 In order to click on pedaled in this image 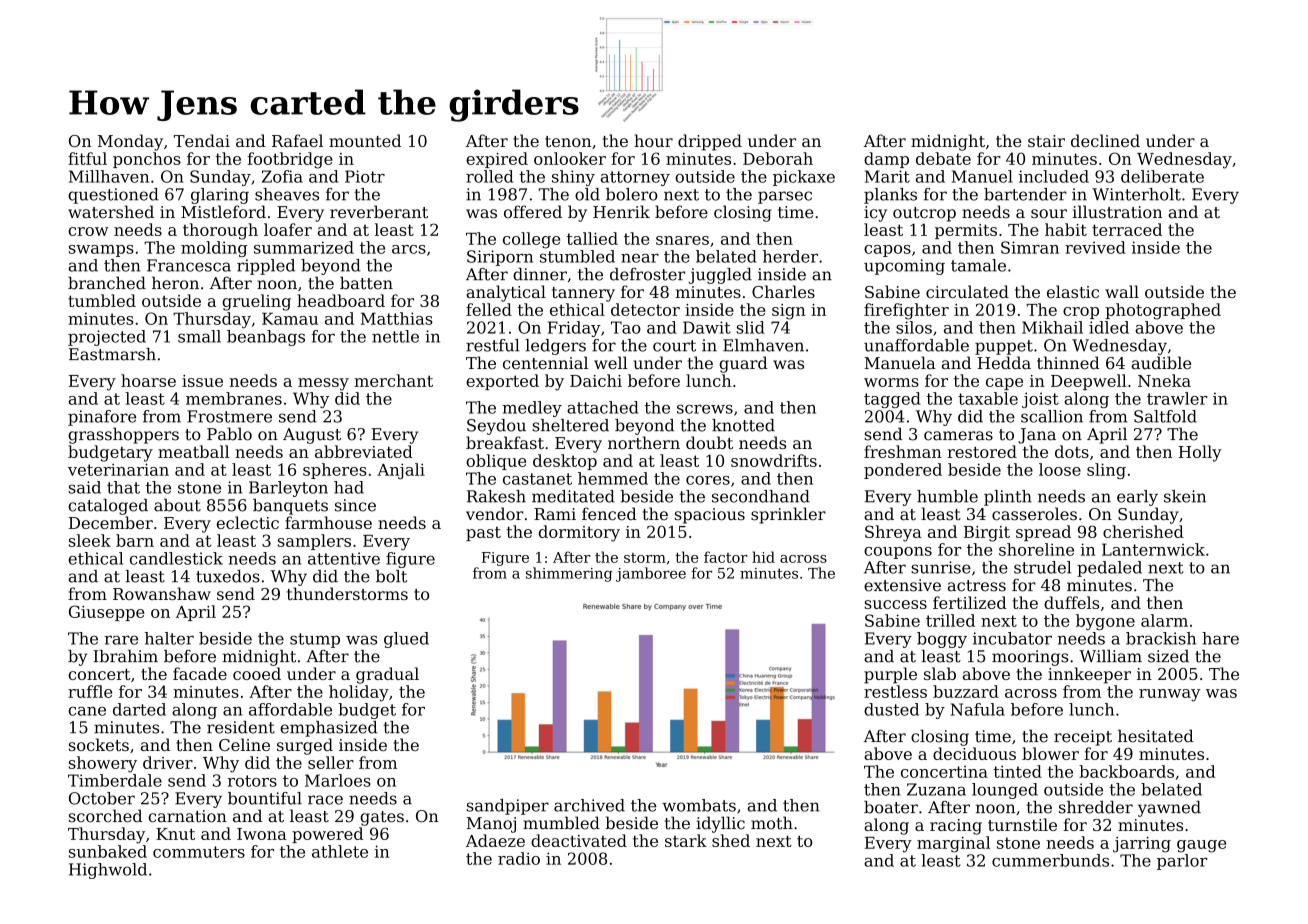, I will do `click(1109, 569)`.
